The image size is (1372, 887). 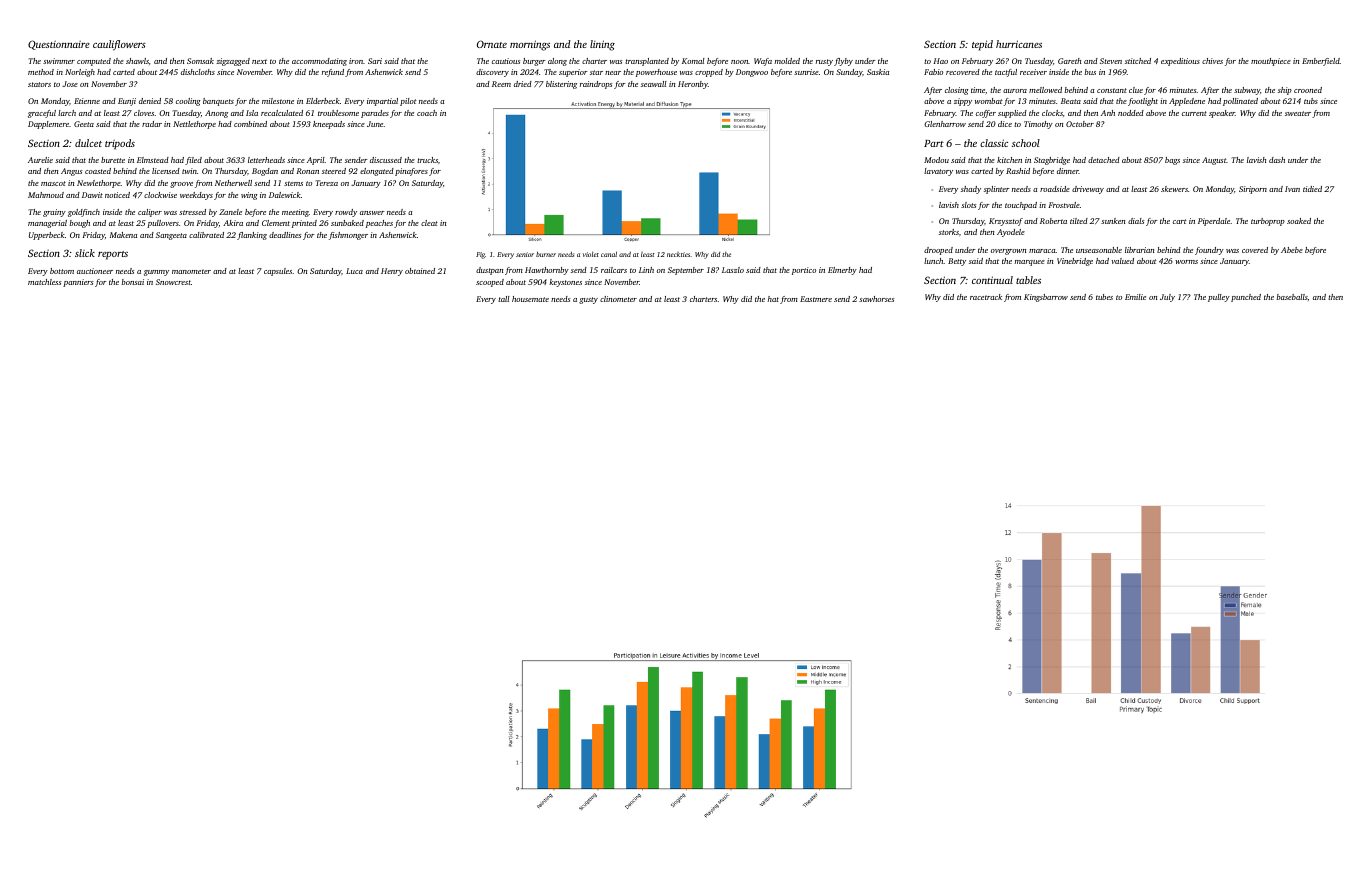 I want to click on reports, so click(x=113, y=255).
